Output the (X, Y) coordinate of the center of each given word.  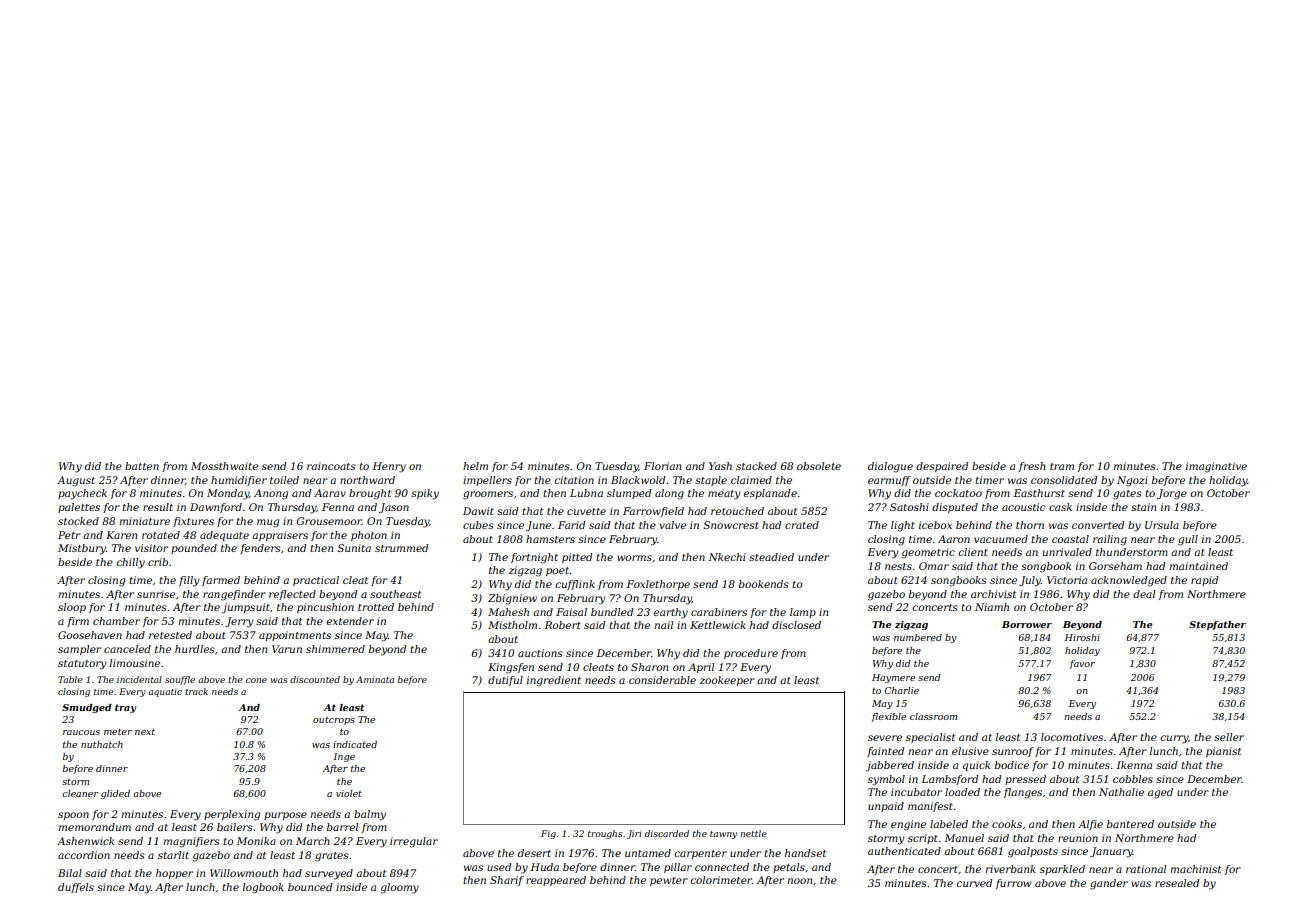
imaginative (1216, 467)
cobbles (1133, 779)
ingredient (554, 681)
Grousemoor (329, 521)
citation (574, 480)
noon (799, 881)
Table (70, 679)
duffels (76, 888)
